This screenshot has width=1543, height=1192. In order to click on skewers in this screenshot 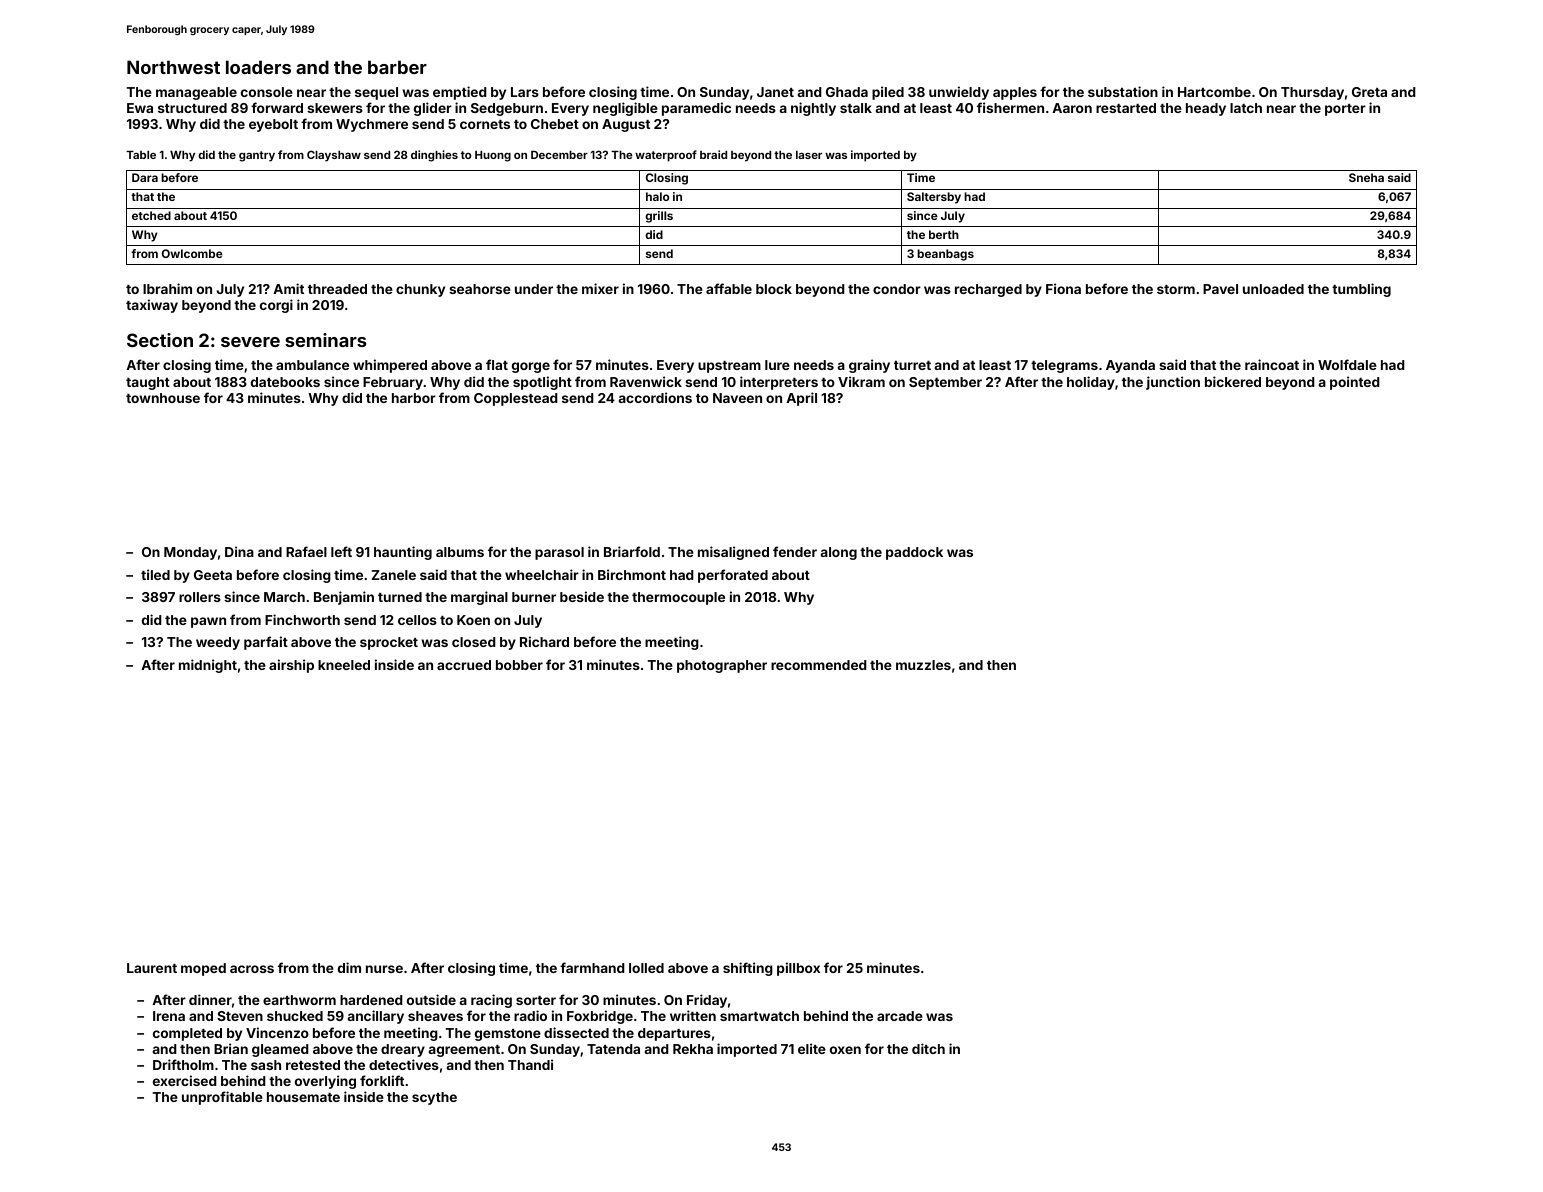, I will do `click(335, 108)`.
